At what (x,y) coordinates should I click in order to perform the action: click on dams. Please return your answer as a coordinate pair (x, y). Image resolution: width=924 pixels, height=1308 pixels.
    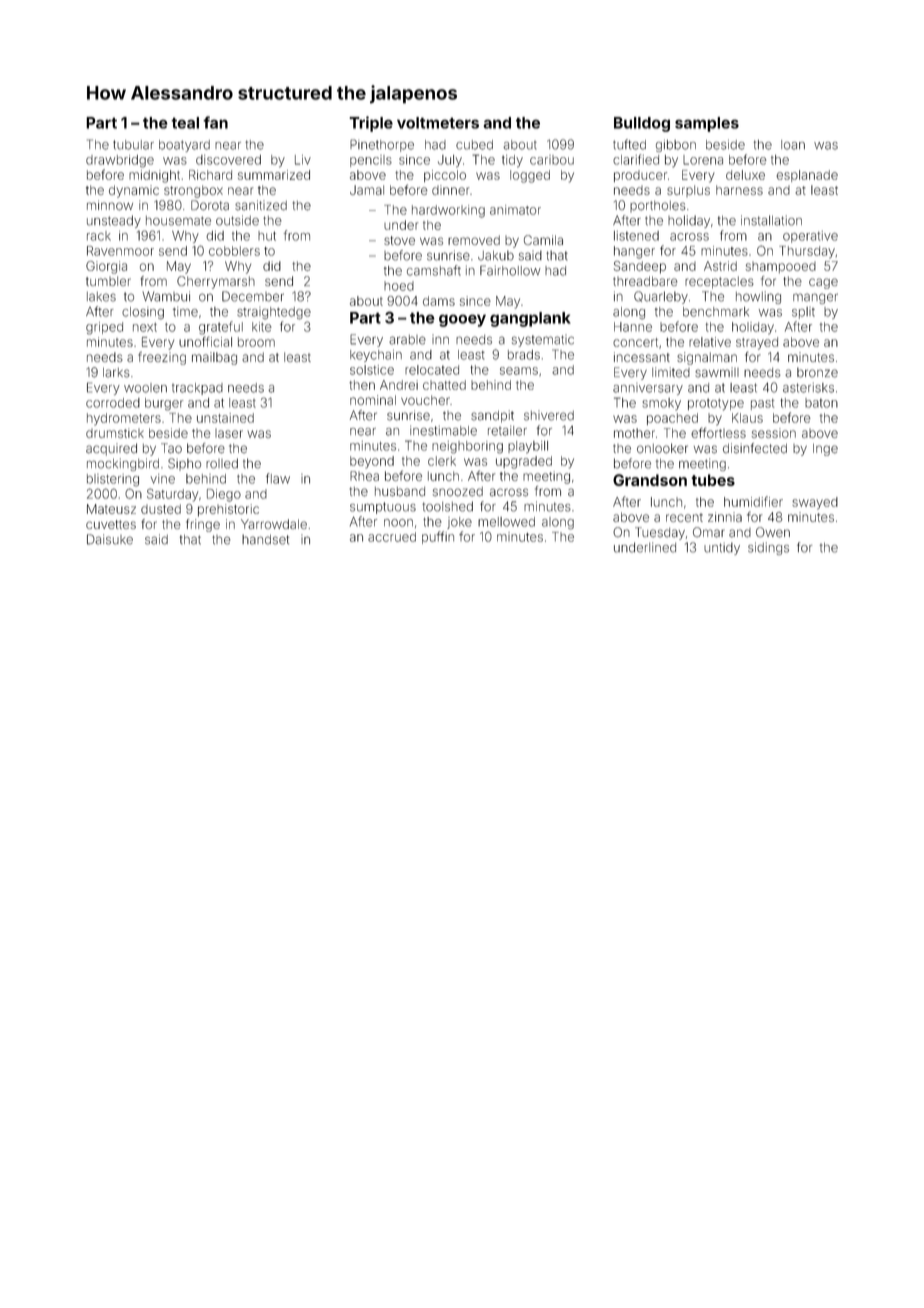
    Looking at the image, I should click on (439, 301).
